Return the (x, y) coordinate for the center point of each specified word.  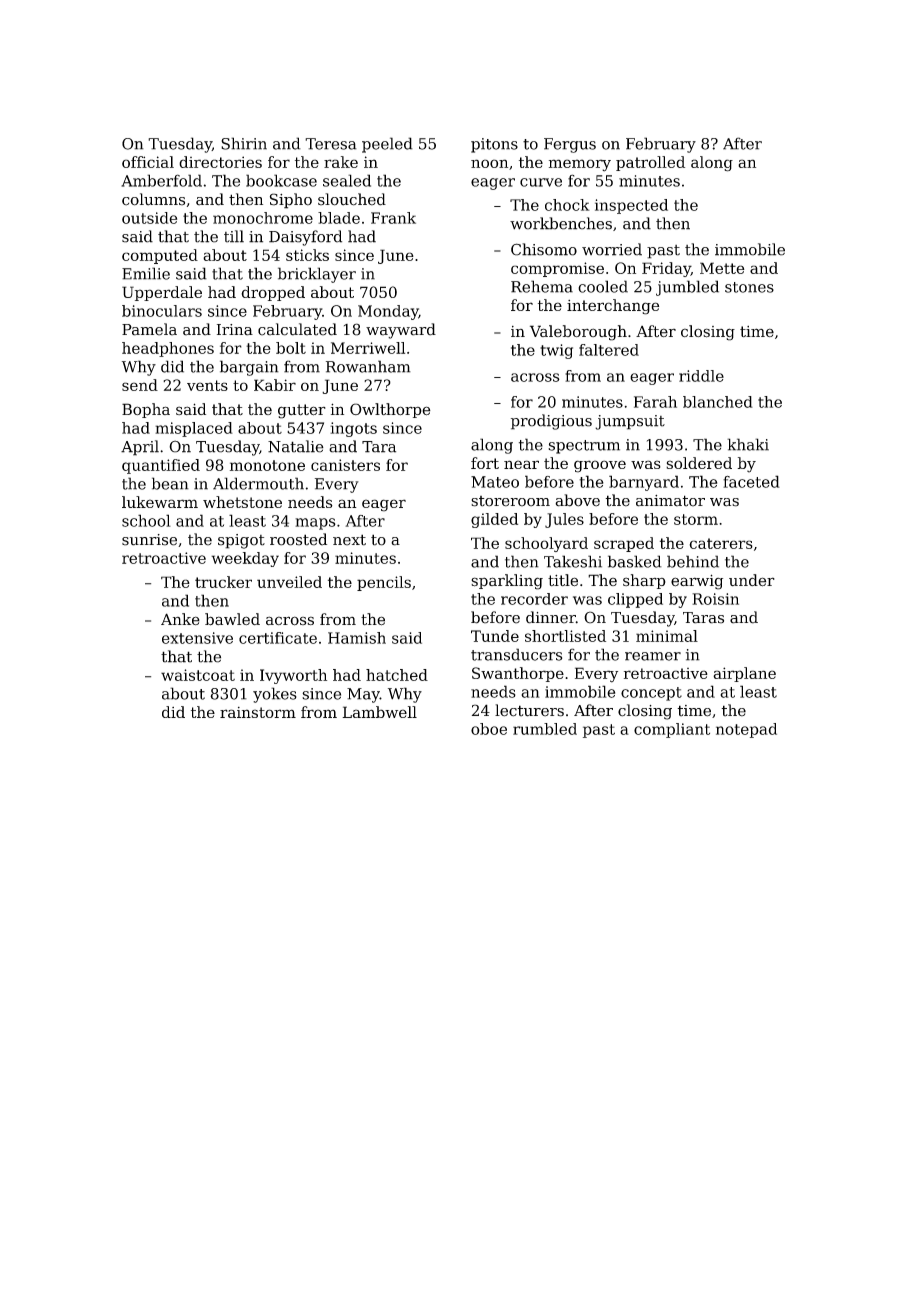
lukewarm (160, 502)
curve (541, 182)
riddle (701, 376)
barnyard (644, 483)
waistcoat (198, 675)
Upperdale (162, 293)
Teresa (331, 144)
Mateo (495, 482)
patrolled (650, 163)
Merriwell (368, 348)
